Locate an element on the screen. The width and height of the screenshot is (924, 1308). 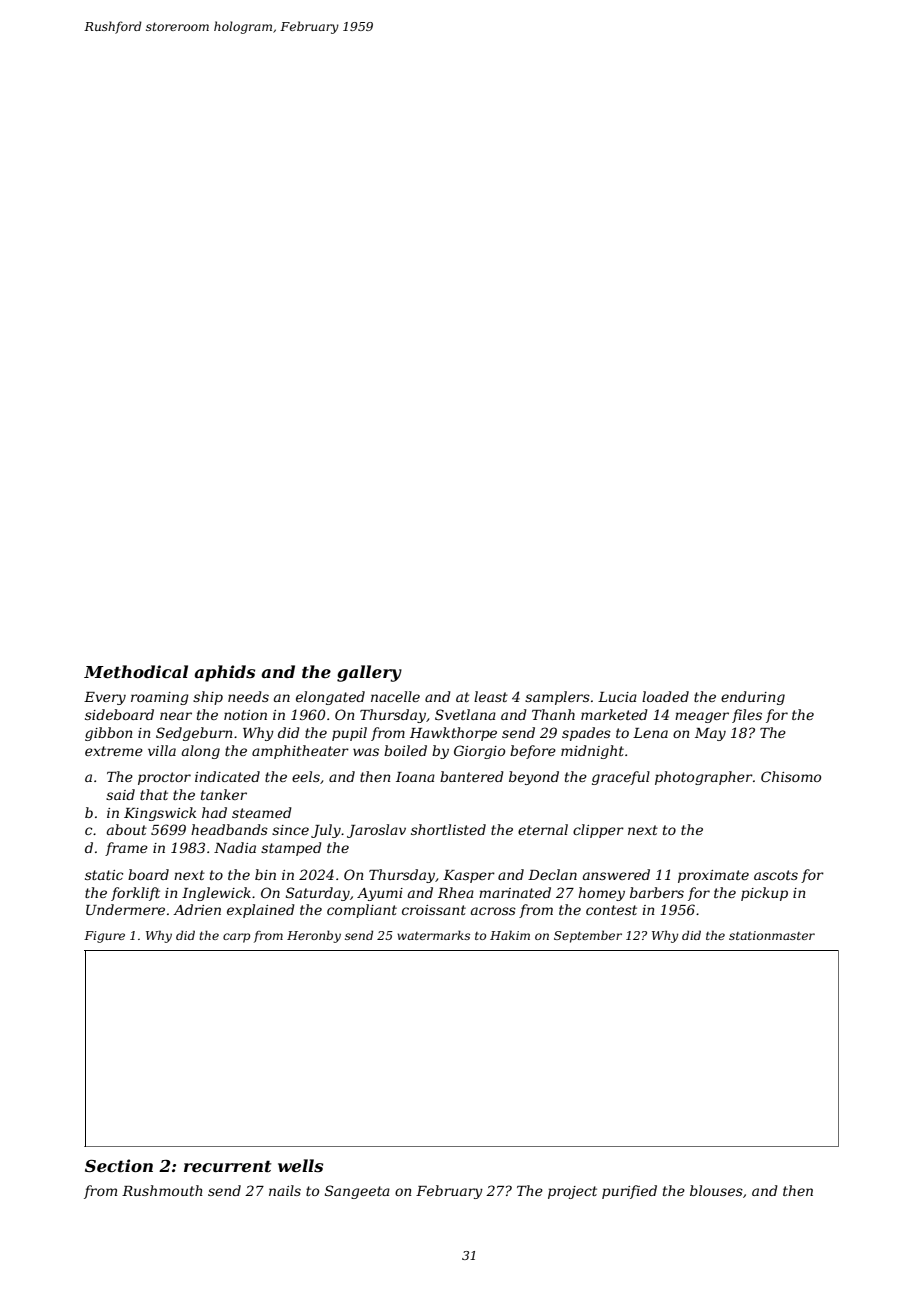
purified is located at coordinates (629, 1192).
